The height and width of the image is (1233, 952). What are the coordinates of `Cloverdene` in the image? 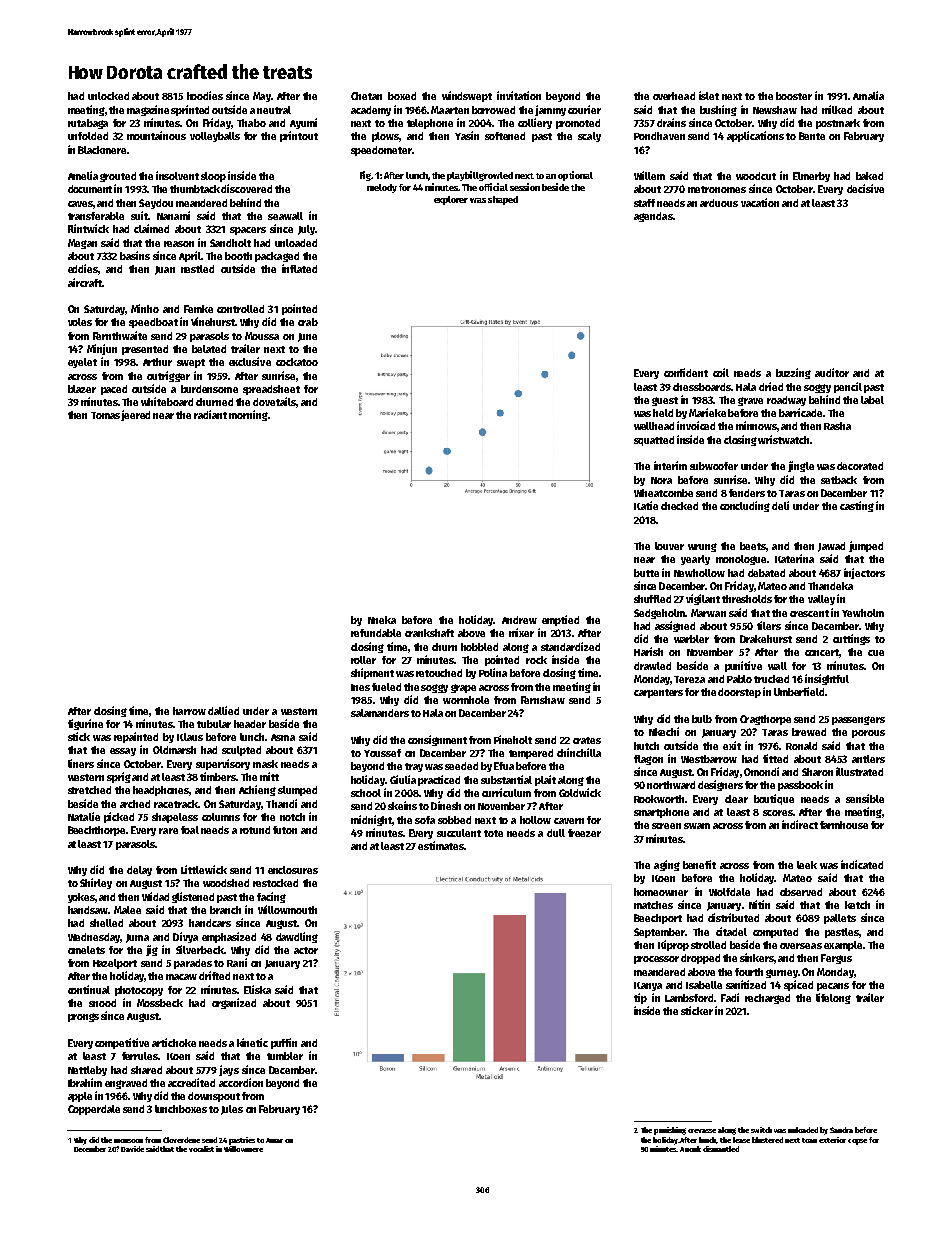 It's located at (181, 1140).
